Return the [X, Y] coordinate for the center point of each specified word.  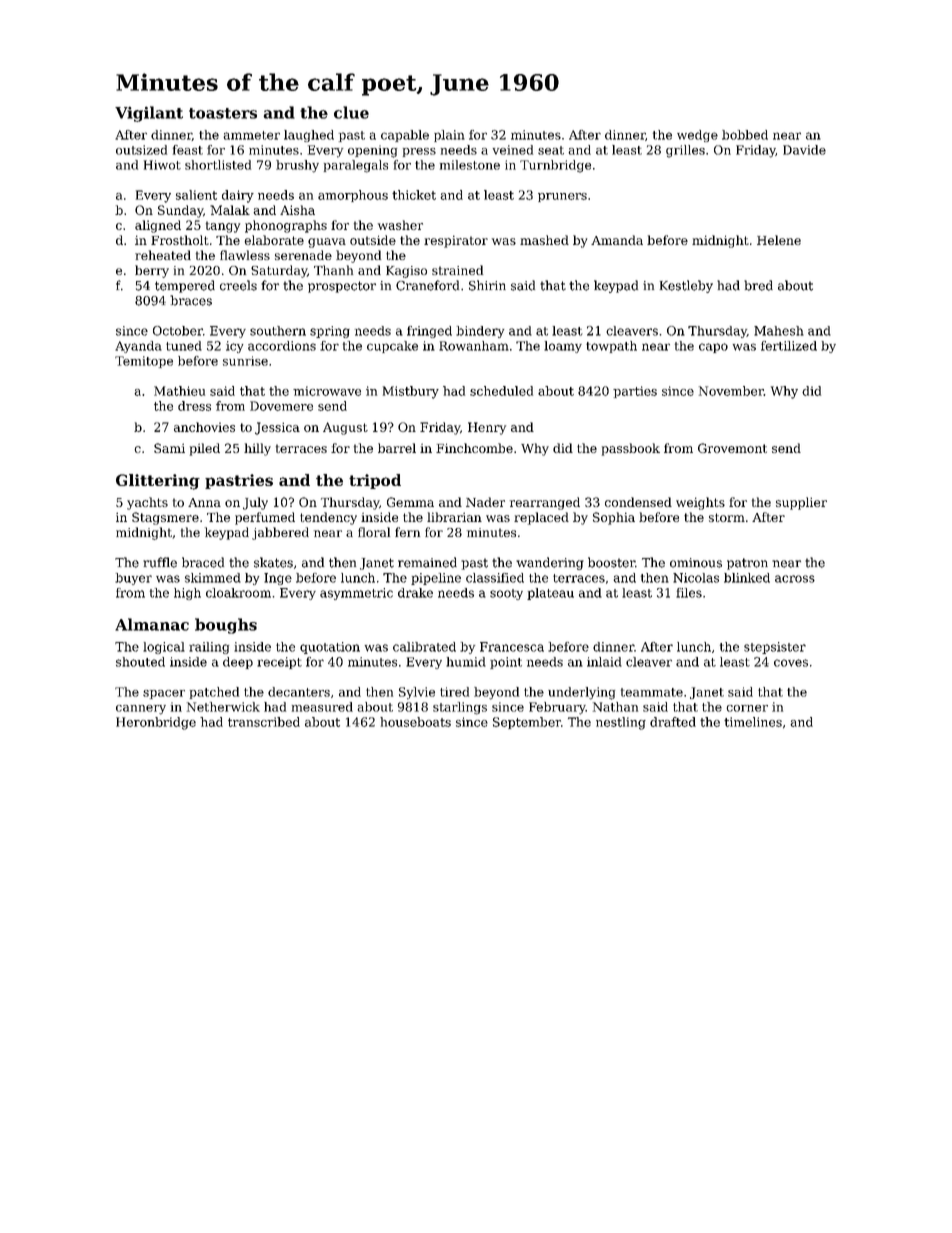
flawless [245, 255]
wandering [550, 563]
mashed [544, 240]
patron [747, 564]
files [689, 593]
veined [513, 150]
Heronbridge [156, 723]
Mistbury [411, 392]
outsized [141, 150]
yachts [147, 503]
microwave [327, 391]
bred [758, 285]
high [187, 594]
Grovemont [732, 448]
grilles [685, 151]
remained [427, 562]
